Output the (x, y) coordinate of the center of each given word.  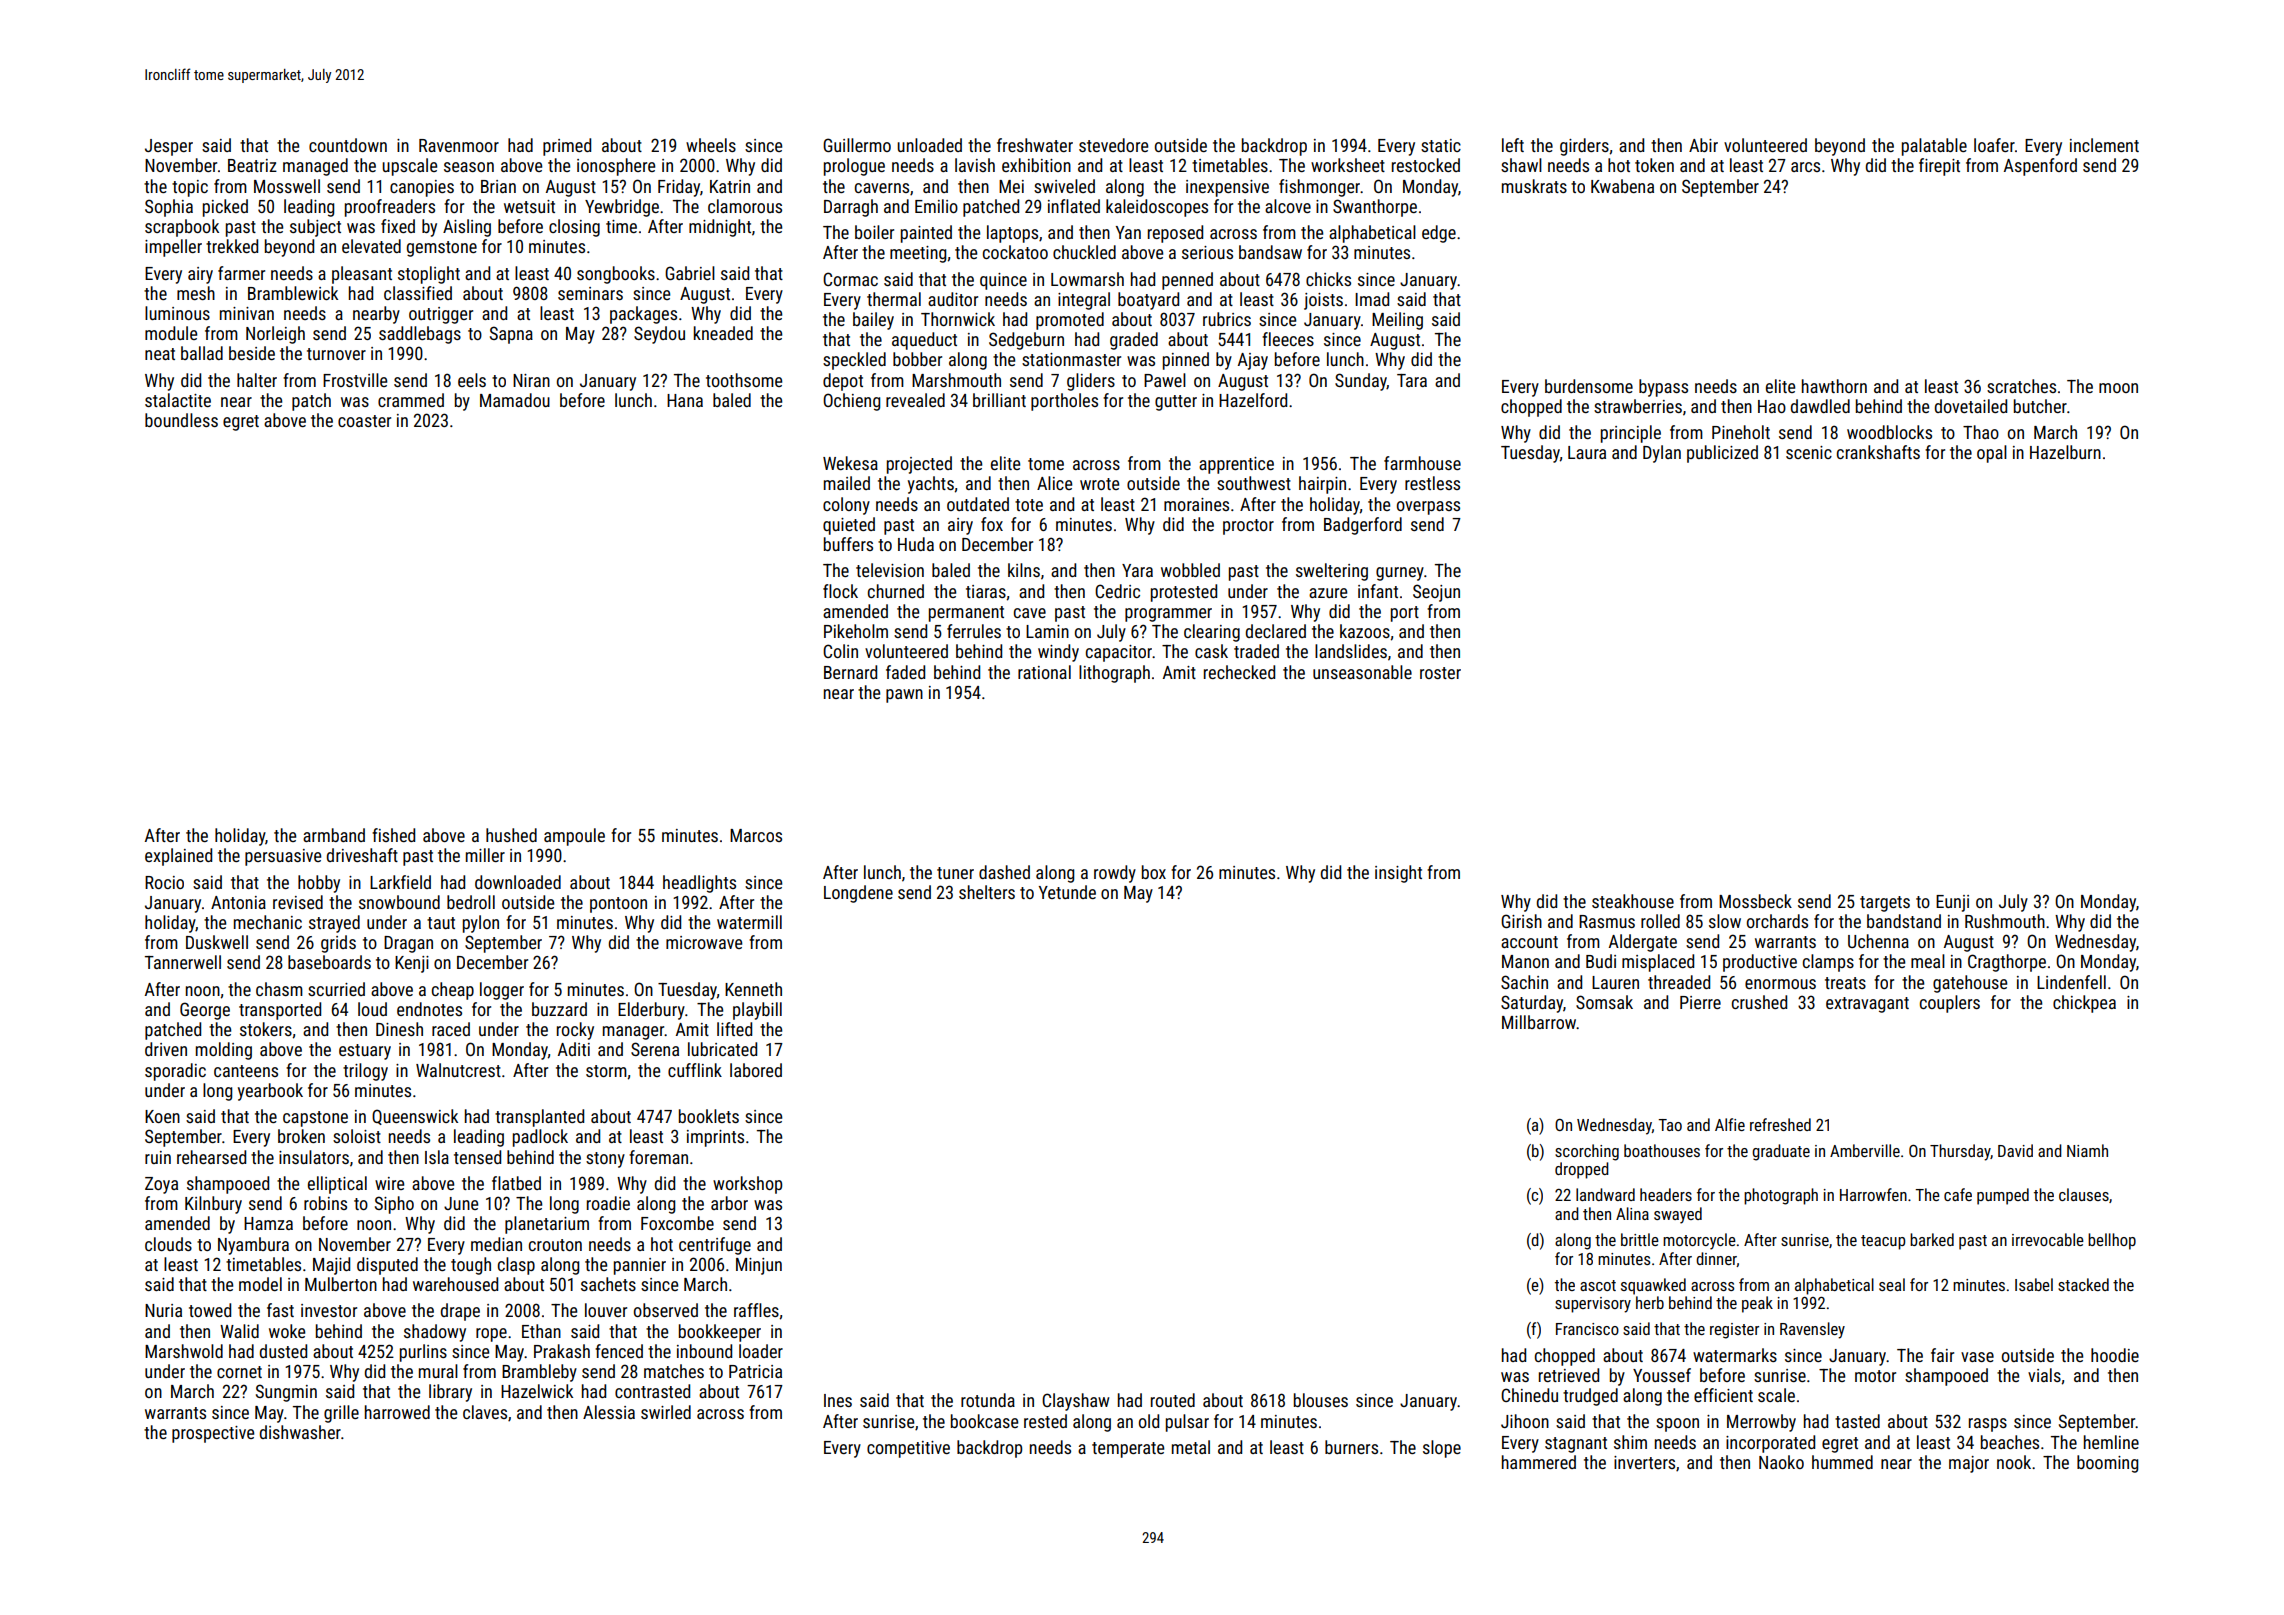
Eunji (1952, 903)
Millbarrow (1539, 1022)
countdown (348, 145)
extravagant (1867, 1005)
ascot (1598, 1285)
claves (485, 1412)
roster (1440, 673)
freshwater (1035, 145)
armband (334, 835)
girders (1584, 147)
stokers (266, 1029)
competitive (908, 1449)
